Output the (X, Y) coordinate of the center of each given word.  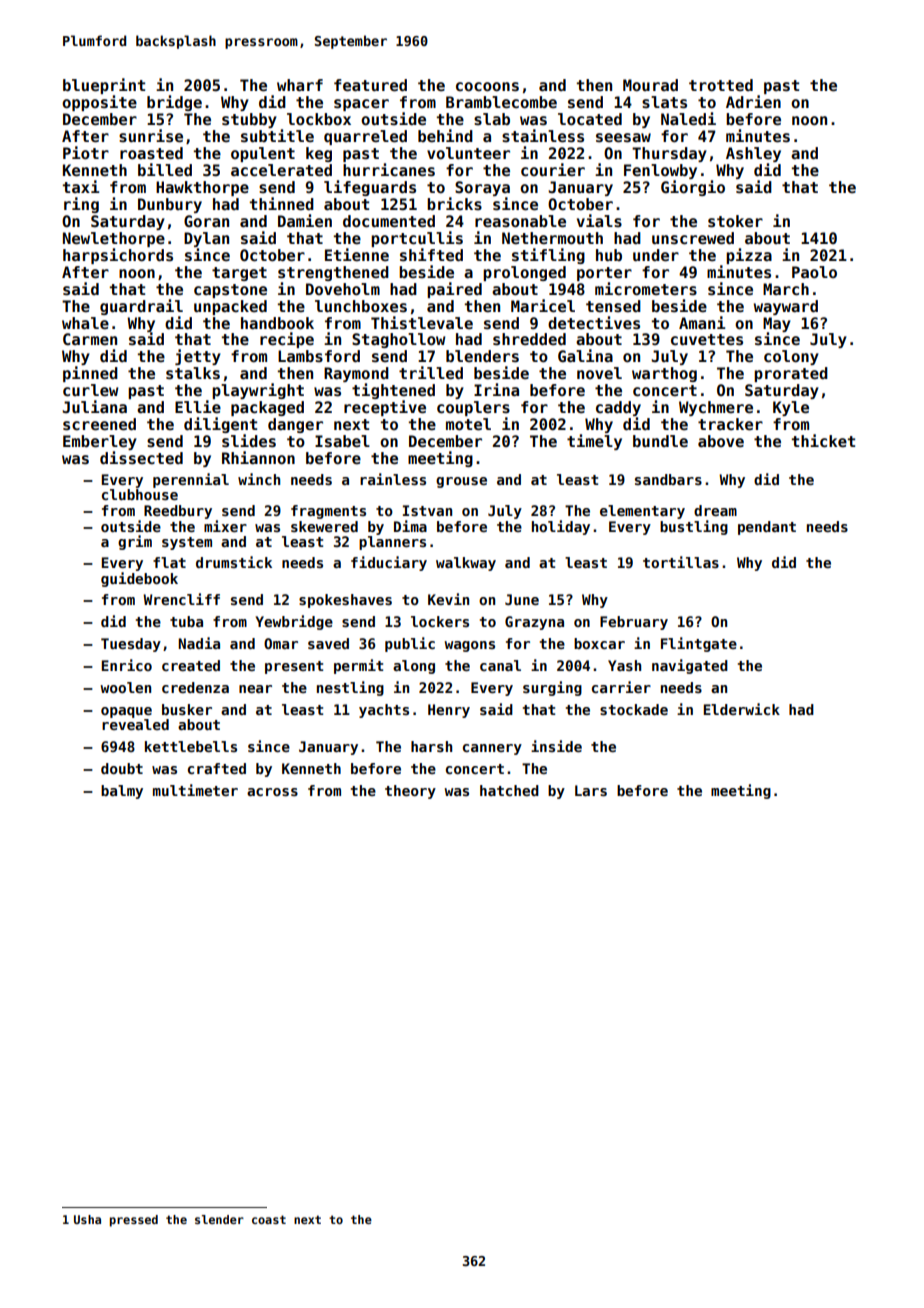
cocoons (487, 87)
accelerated (281, 170)
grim (135, 542)
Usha (87, 1219)
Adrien (753, 101)
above (721, 441)
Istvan (427, 510)
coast (269, 1219)
